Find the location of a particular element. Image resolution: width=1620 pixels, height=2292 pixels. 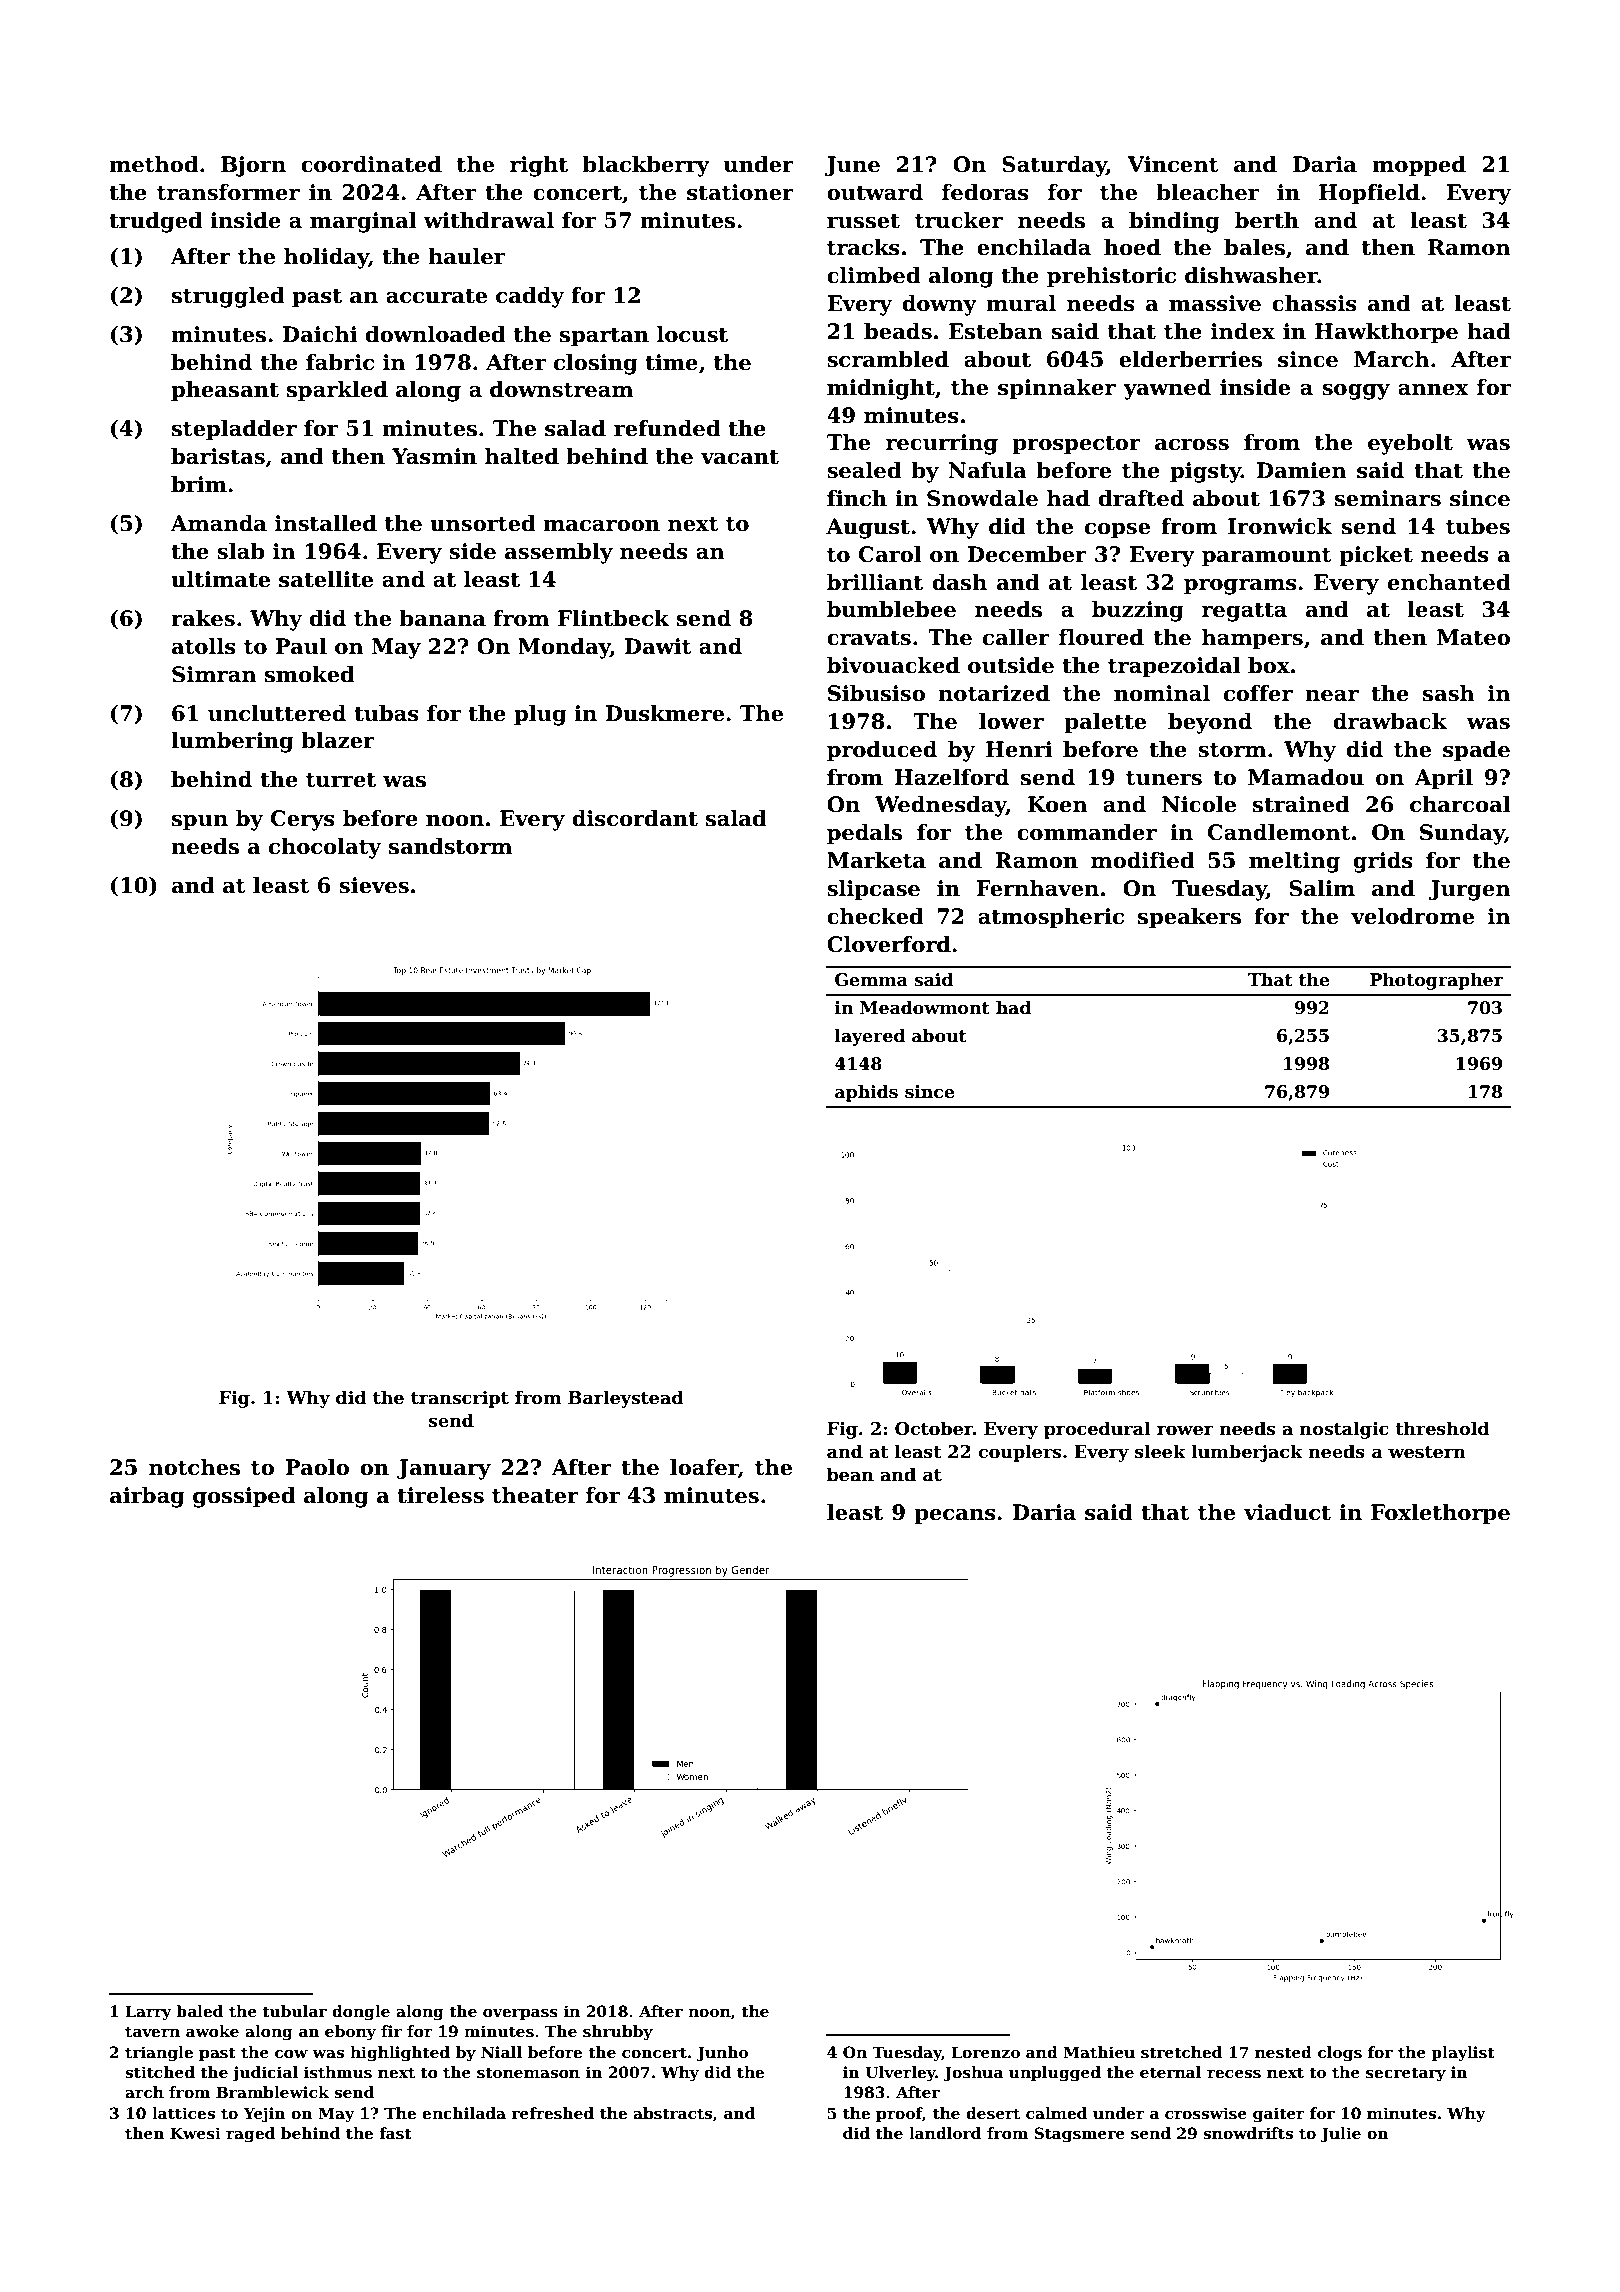

produced is located at coordinates (882, 751).
